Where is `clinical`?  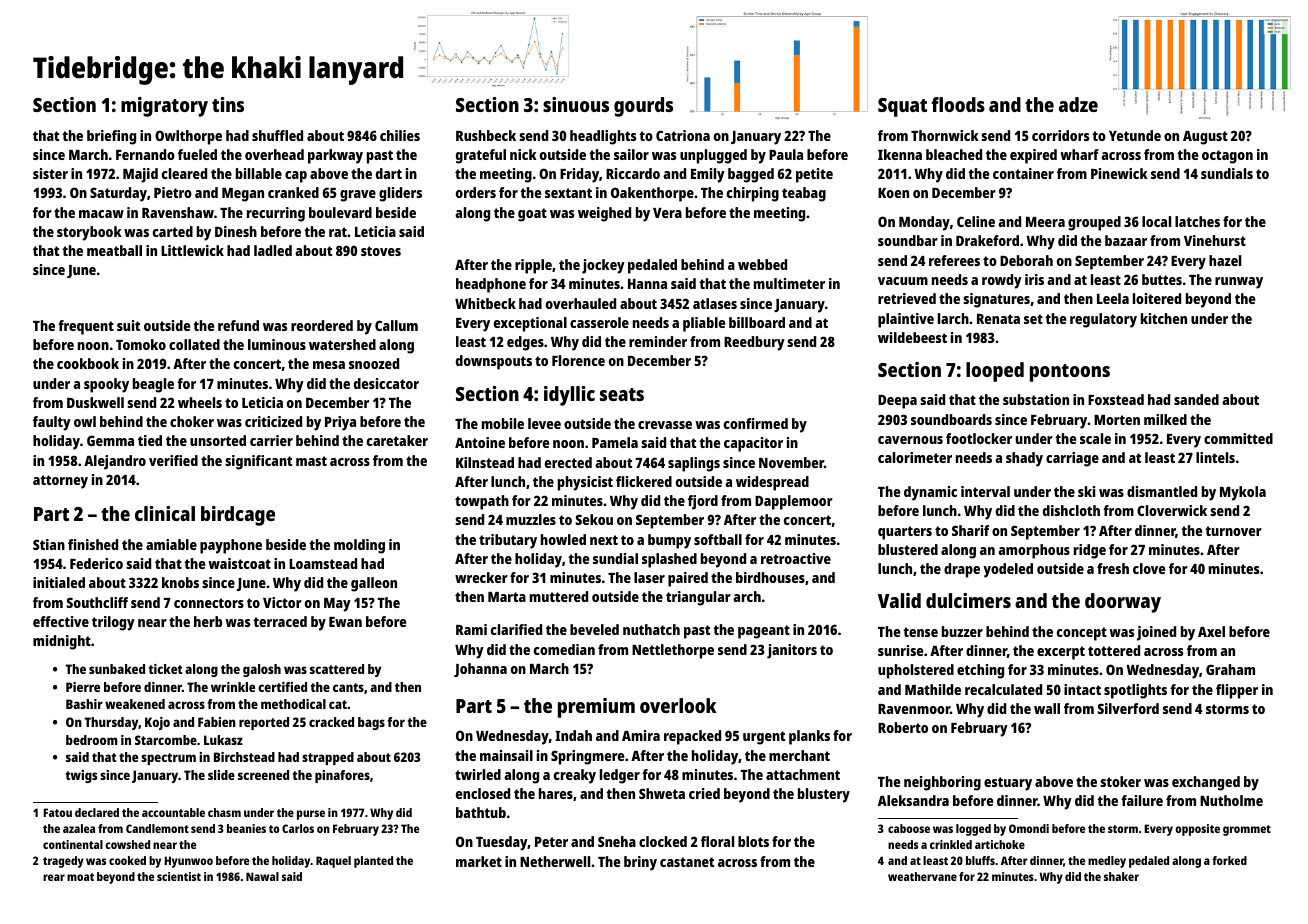
clinical is located at coordinates (165, 513).
